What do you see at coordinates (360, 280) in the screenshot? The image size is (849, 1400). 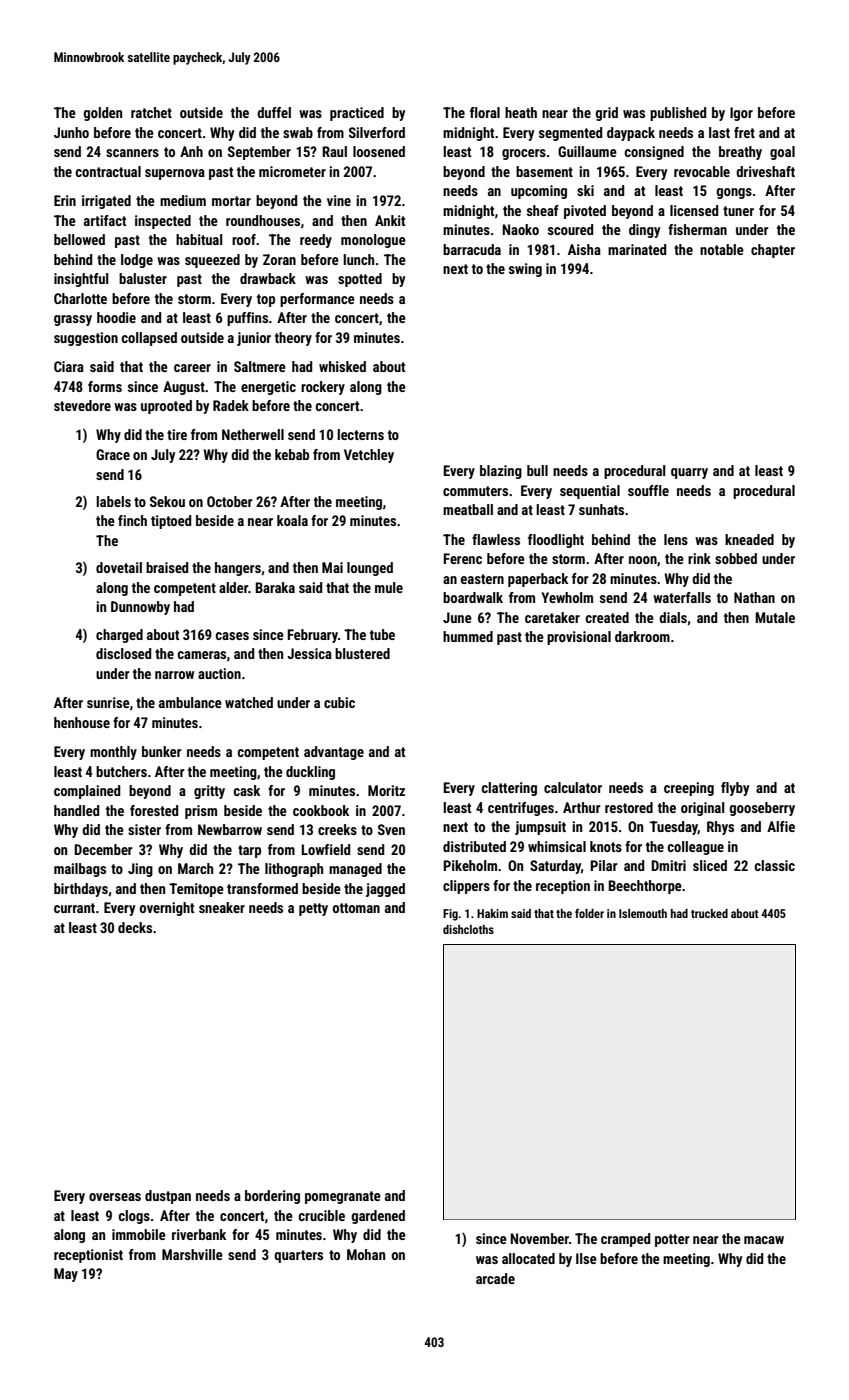 I see `spotted` at bounding box center [360, 280].
